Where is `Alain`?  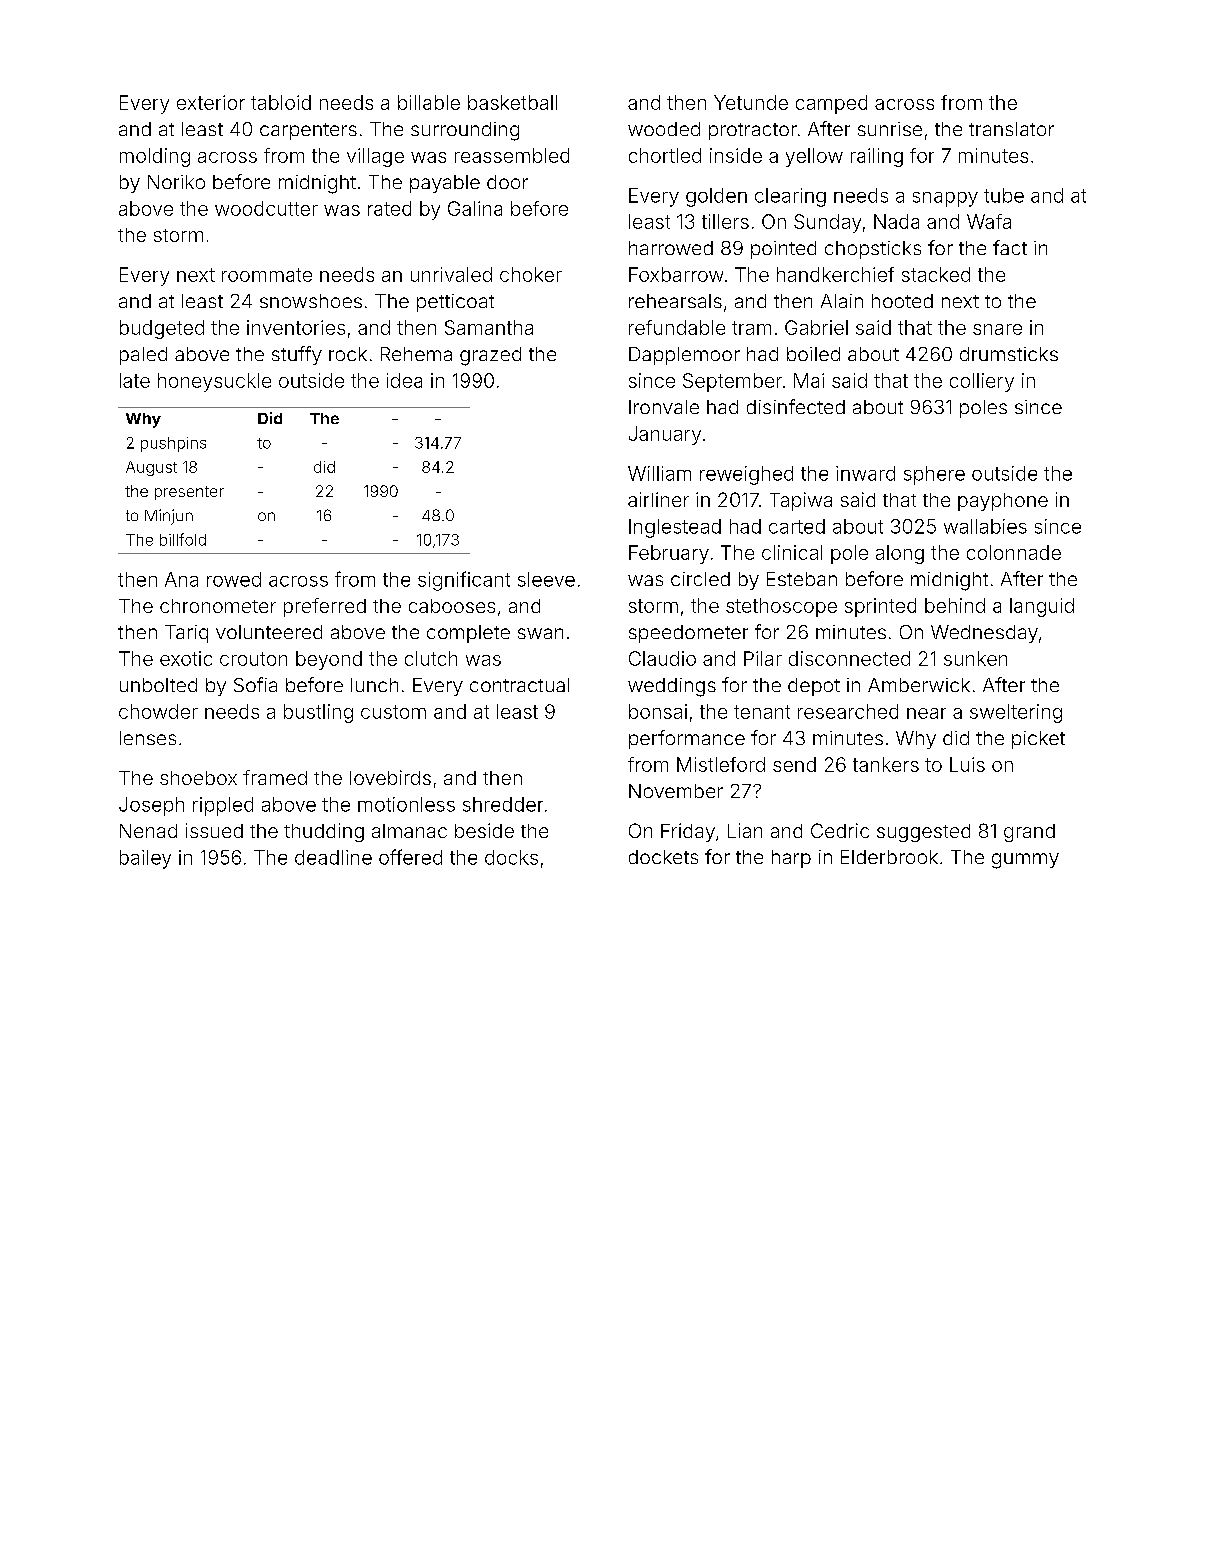 Alain is located at coordinates (842, 301).
